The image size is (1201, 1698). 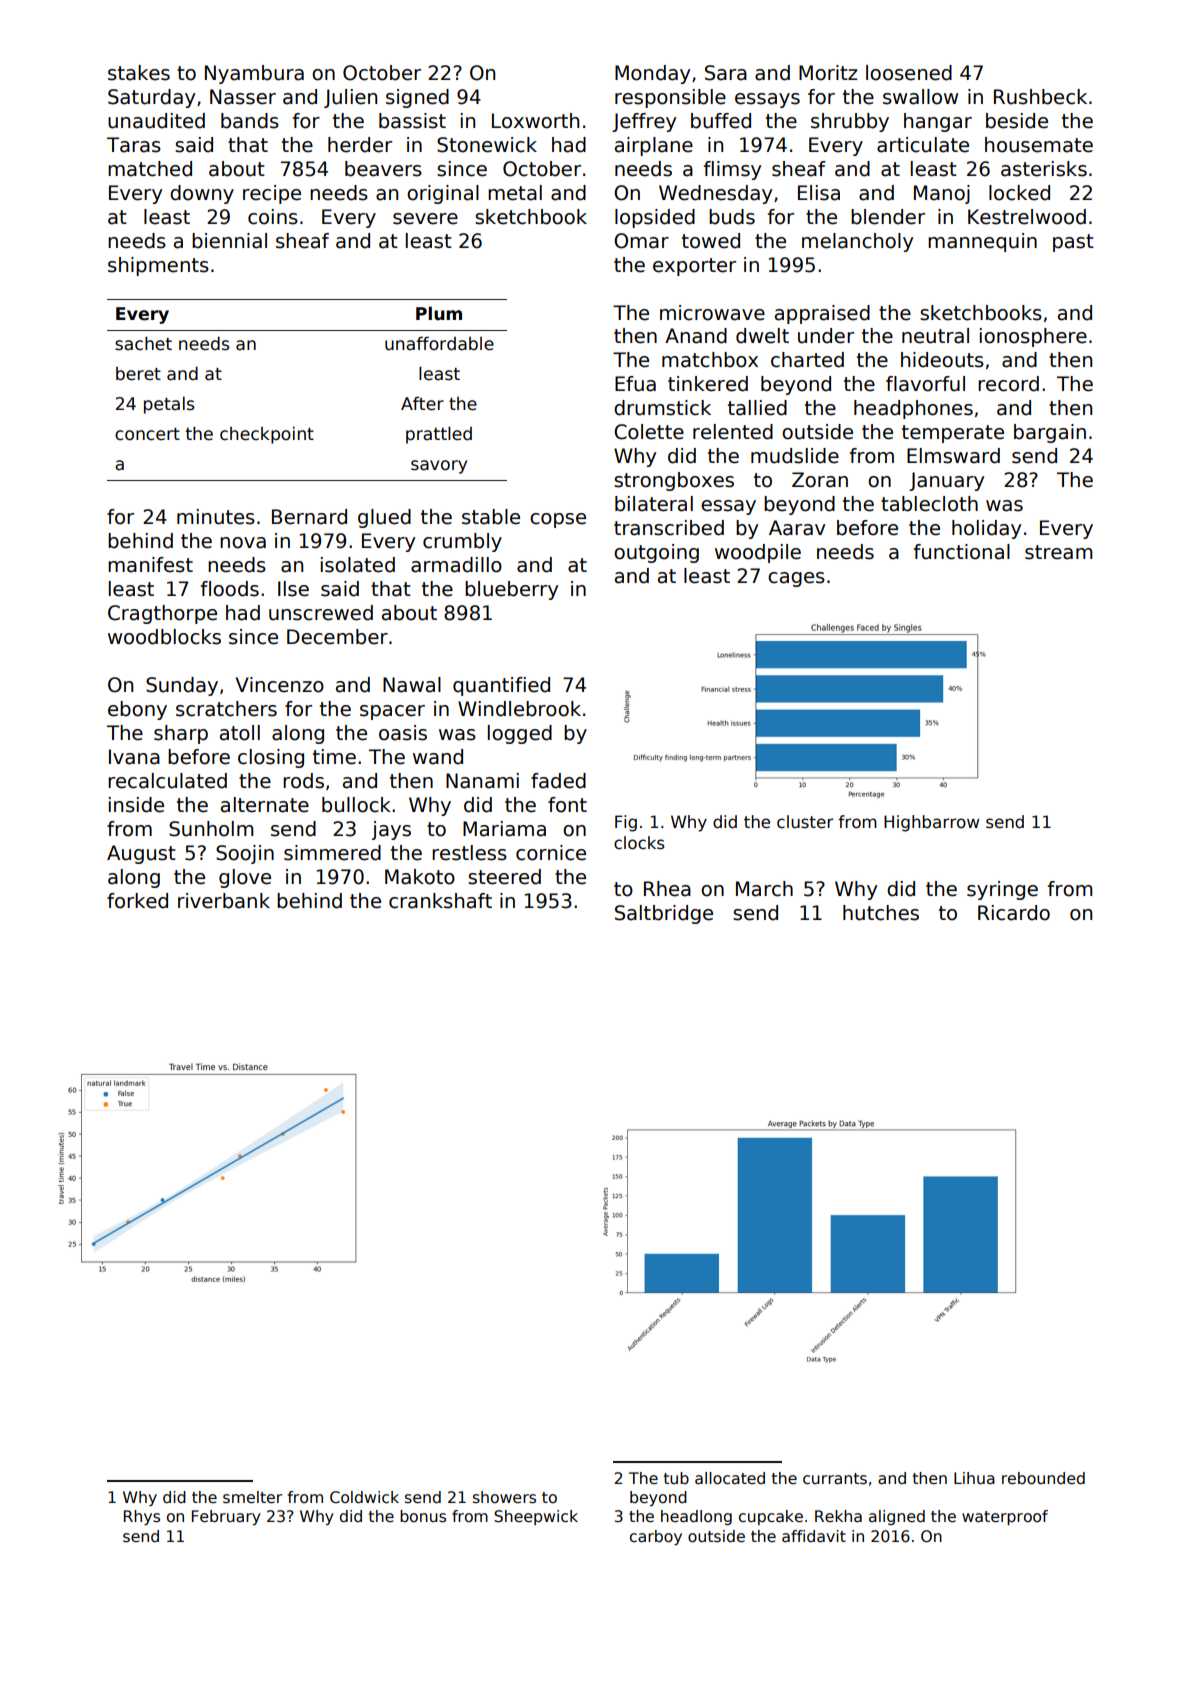 I want to click on severe, so click(x=425, y=219).
